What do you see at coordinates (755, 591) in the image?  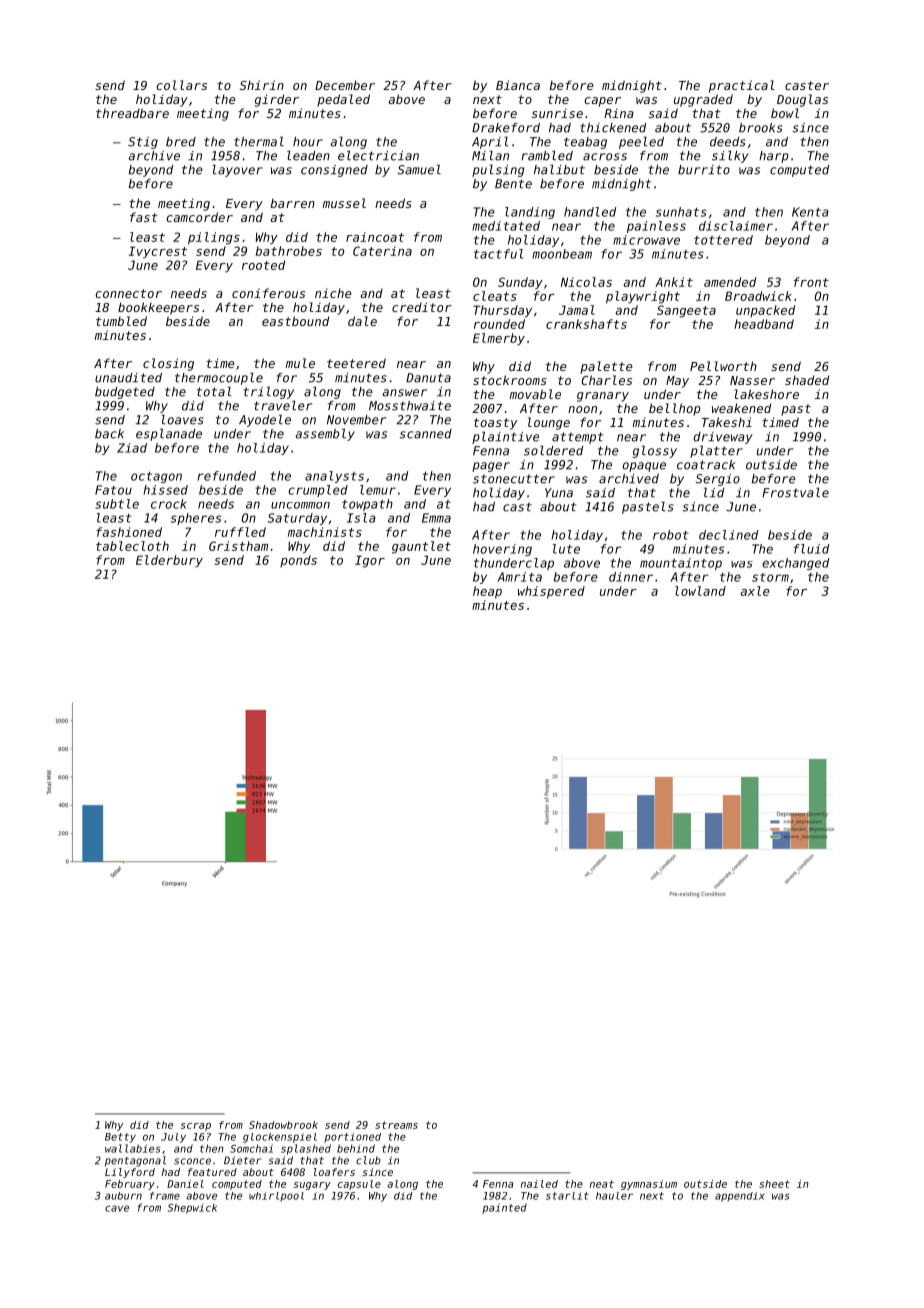 I see `axle` at bounding box center [755, 591].
